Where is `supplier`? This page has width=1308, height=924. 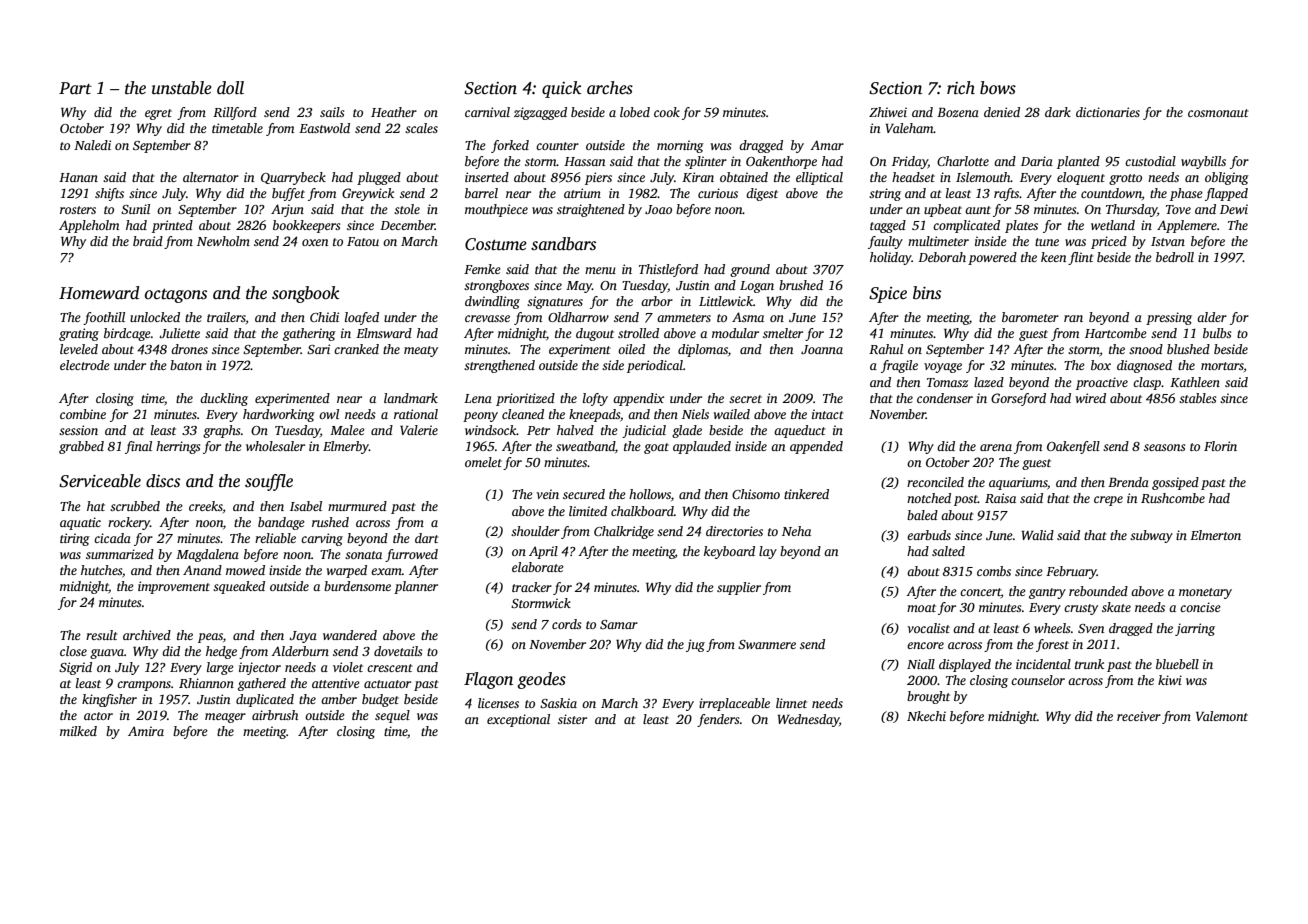
supplier is located at coordinates (739, 588).
